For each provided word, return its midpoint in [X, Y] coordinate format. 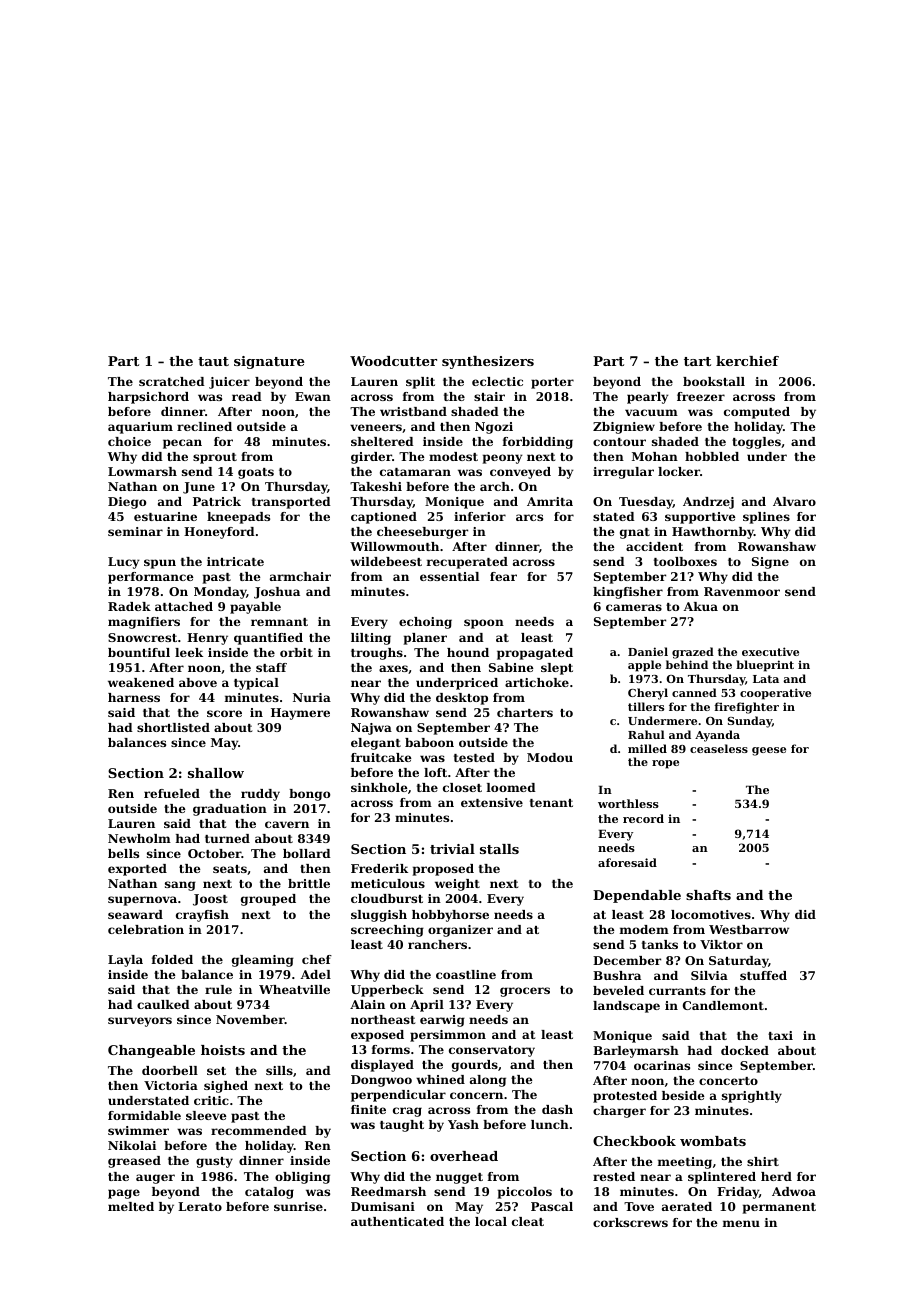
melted [131, 1206]
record [643, 818]
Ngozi [494, 428]
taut [213, 361]
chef [317, 959]
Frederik [379, 868]
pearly [647, 398]
